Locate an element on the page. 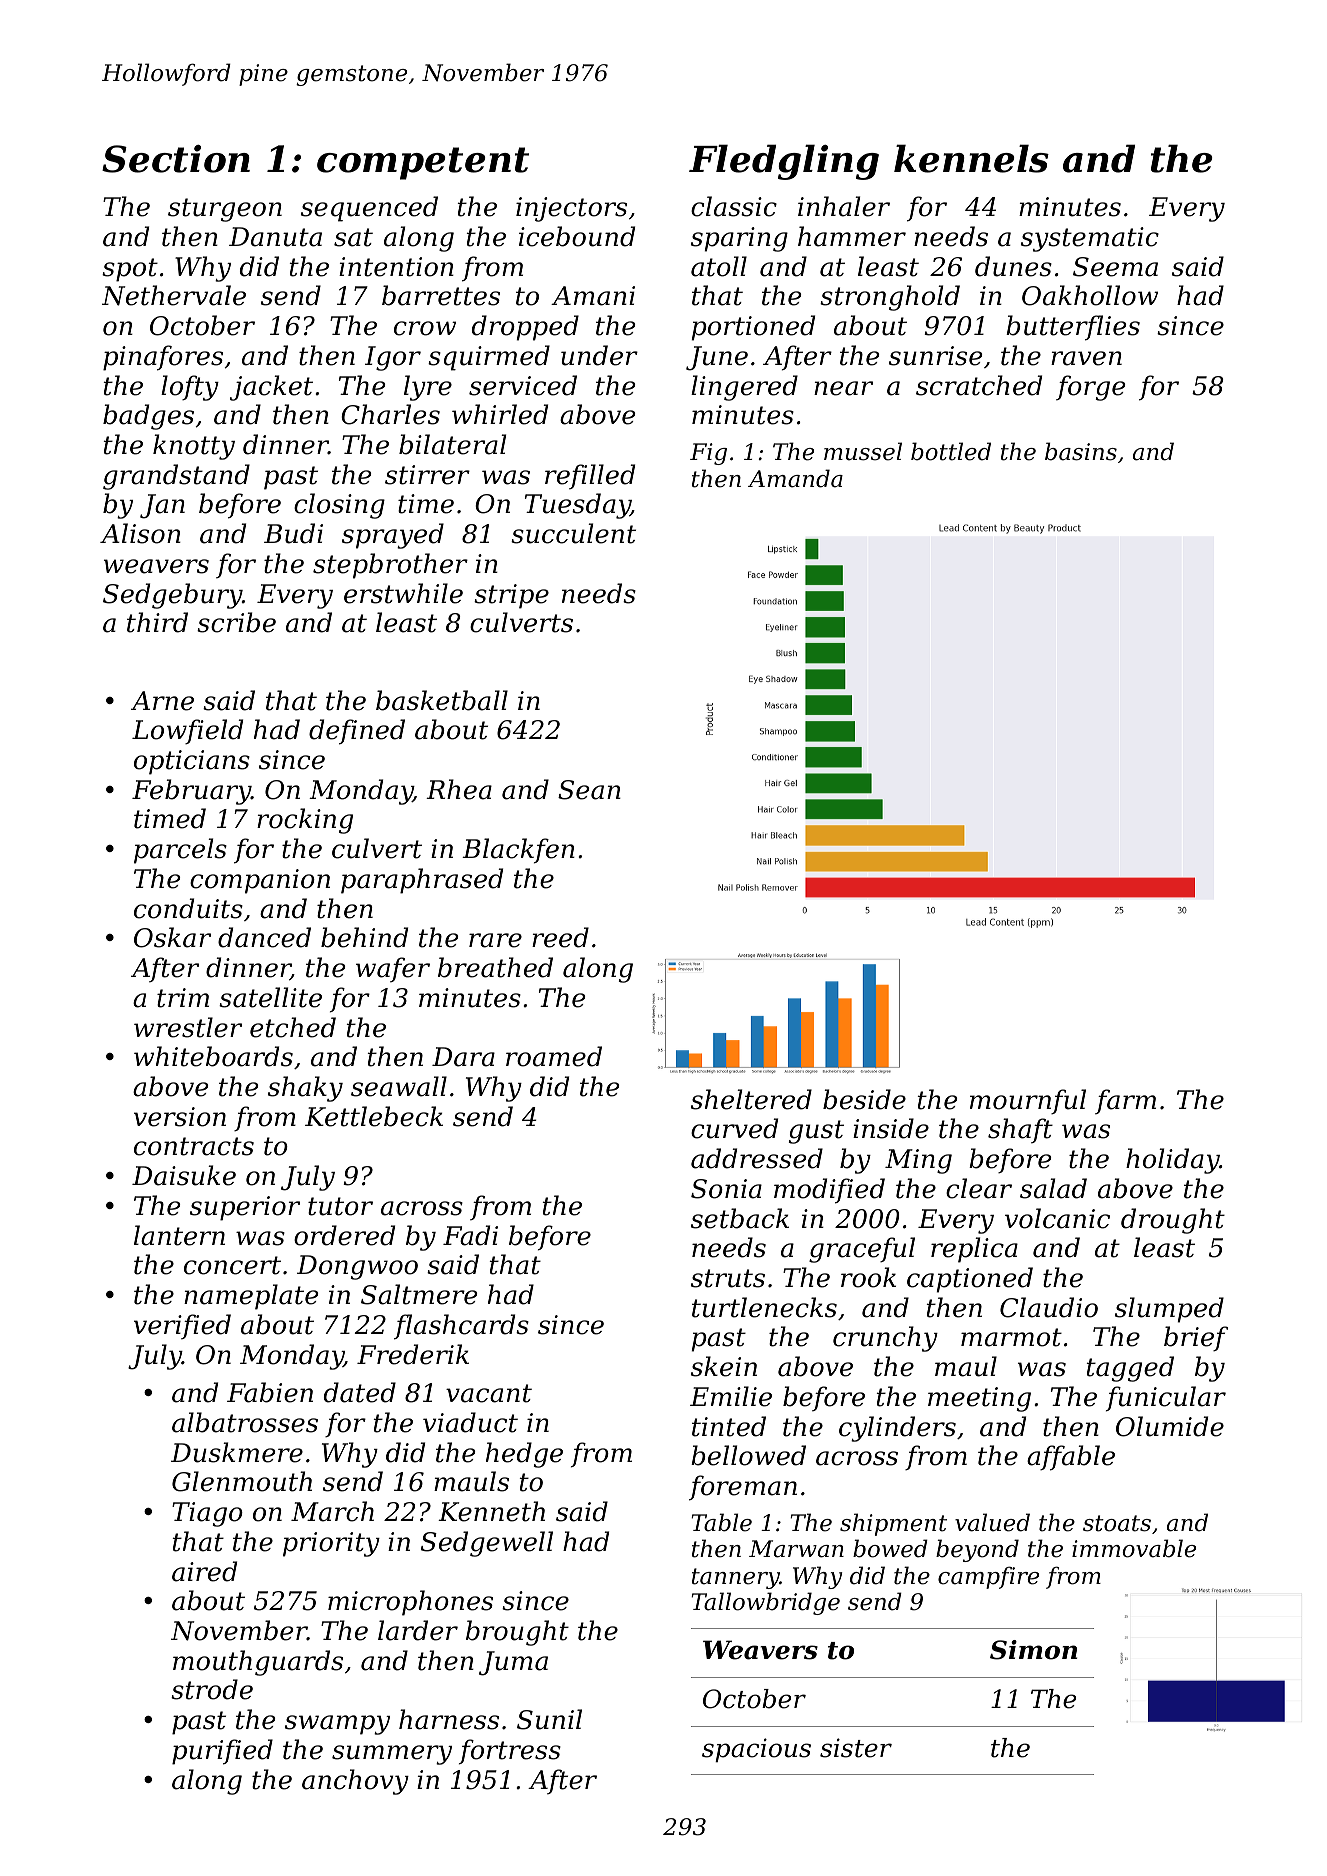 Image resolution: width=1327 pixels, height=1876 pixels. salad is located at coordinates (1053, 1188).
